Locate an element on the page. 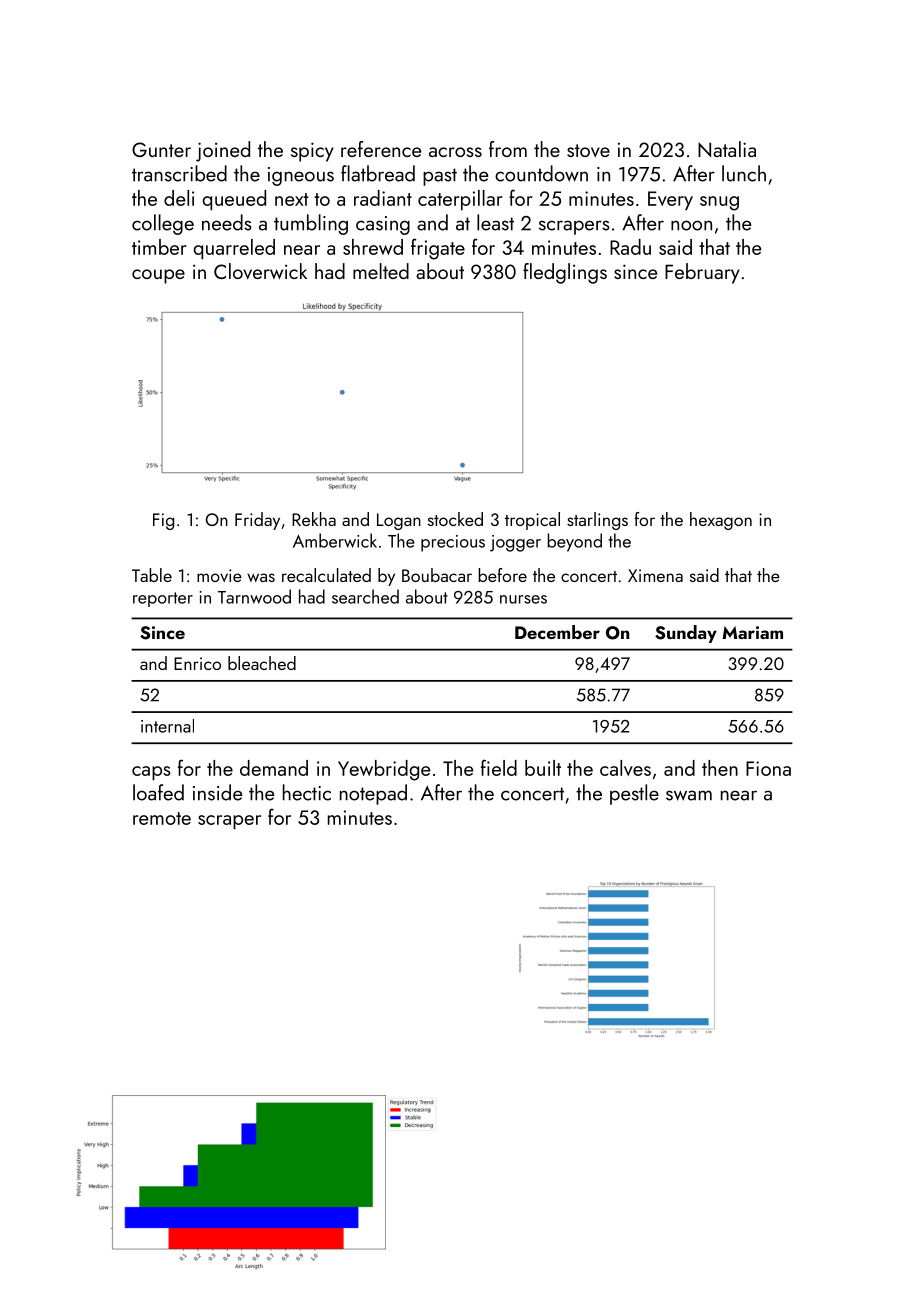  Rekha is located at coordinates (314, 519).
